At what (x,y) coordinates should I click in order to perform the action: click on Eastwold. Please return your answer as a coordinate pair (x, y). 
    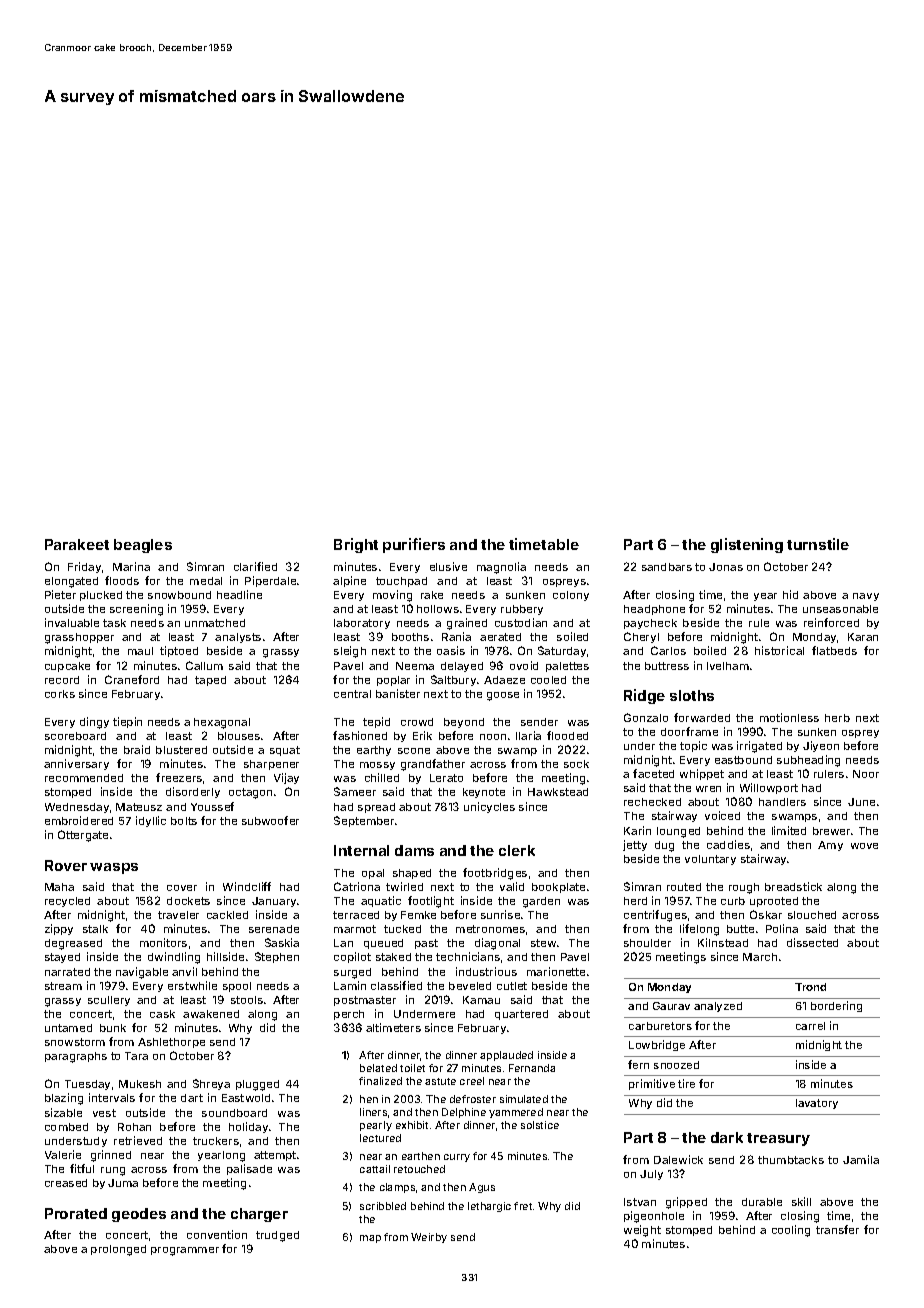
    Looking at the image, I should click on (246, 1098).
